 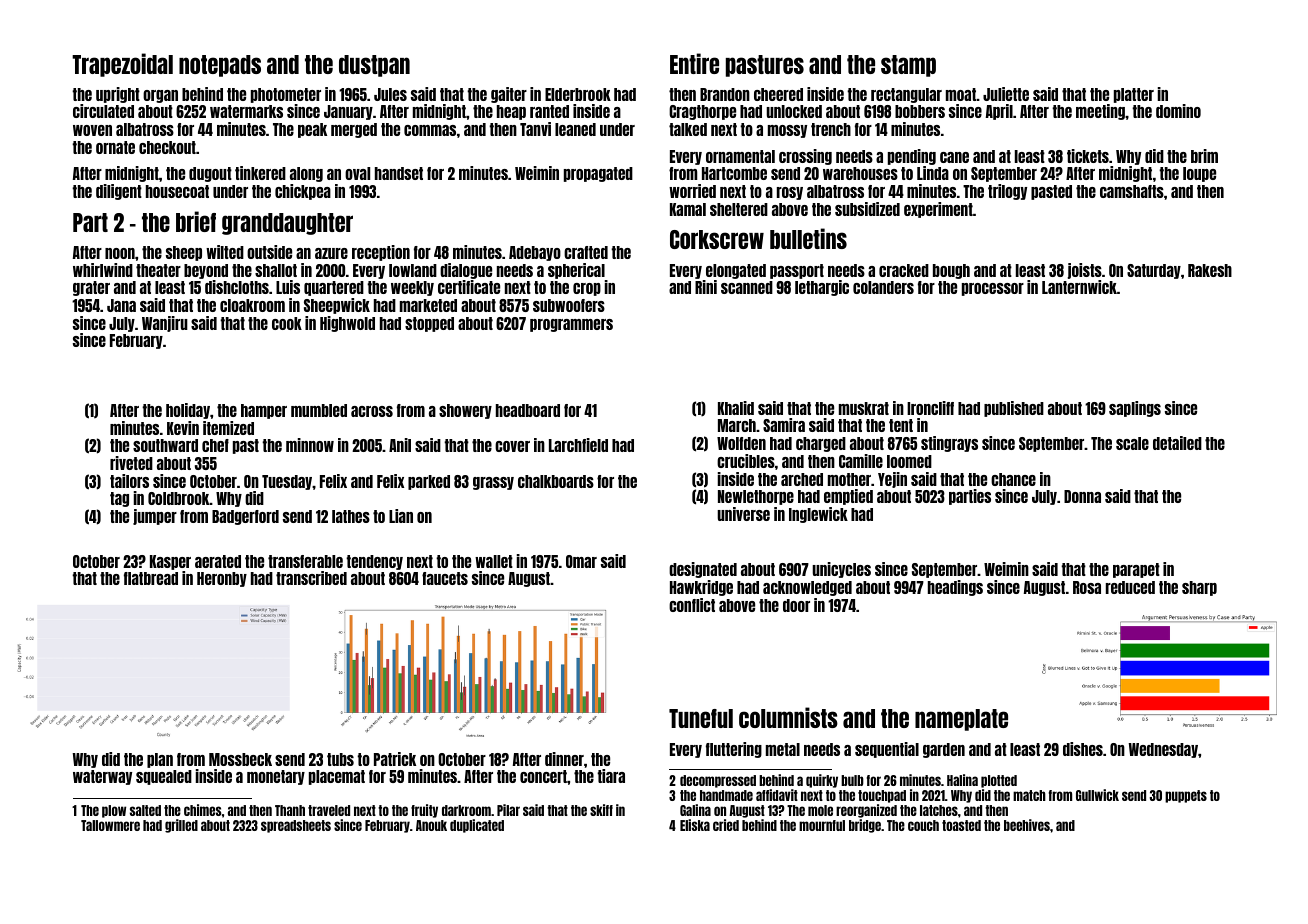 What do you see at coordinates (736, 408) in the screenshot?
I see `Khalid` at bounding box center [736, 408].
